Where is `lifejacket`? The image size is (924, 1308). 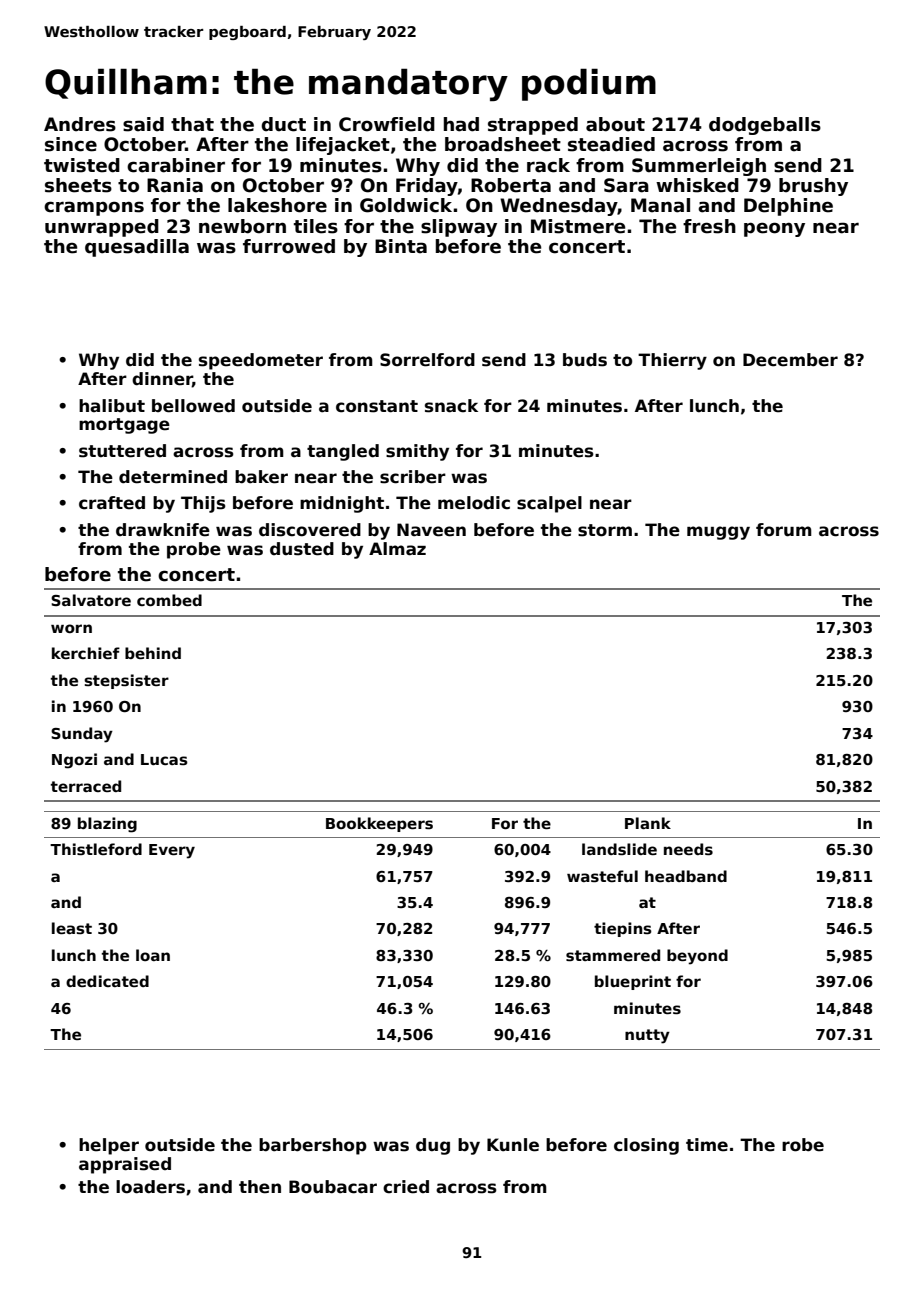
lifejacket is located at coordinates (343, 146).
